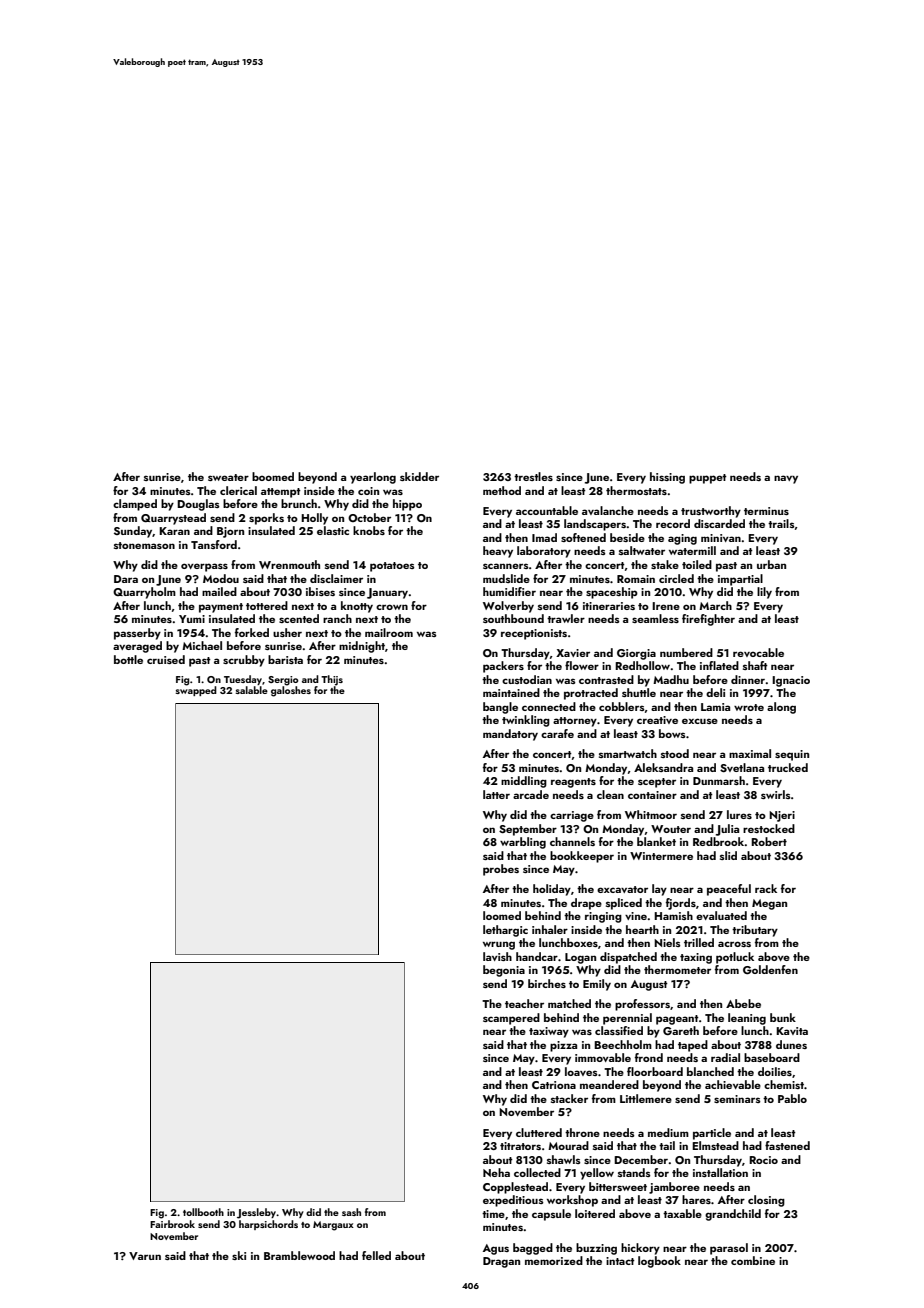 The height and width of the image is (1308, 924). Describe the element at coordinates (501, 870) in the image. I see `probes` at that location.
